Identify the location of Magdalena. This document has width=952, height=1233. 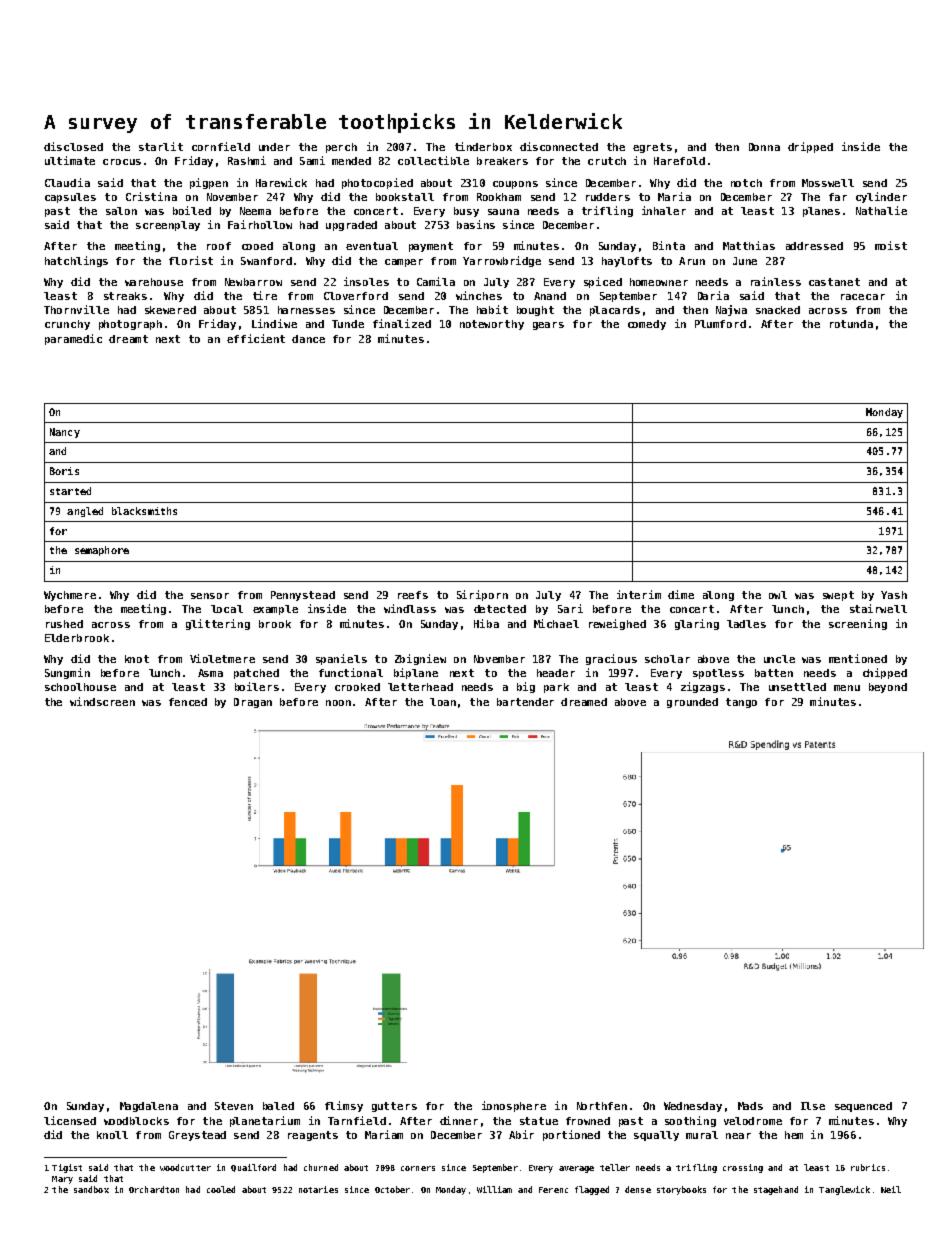
(149, 1107).
